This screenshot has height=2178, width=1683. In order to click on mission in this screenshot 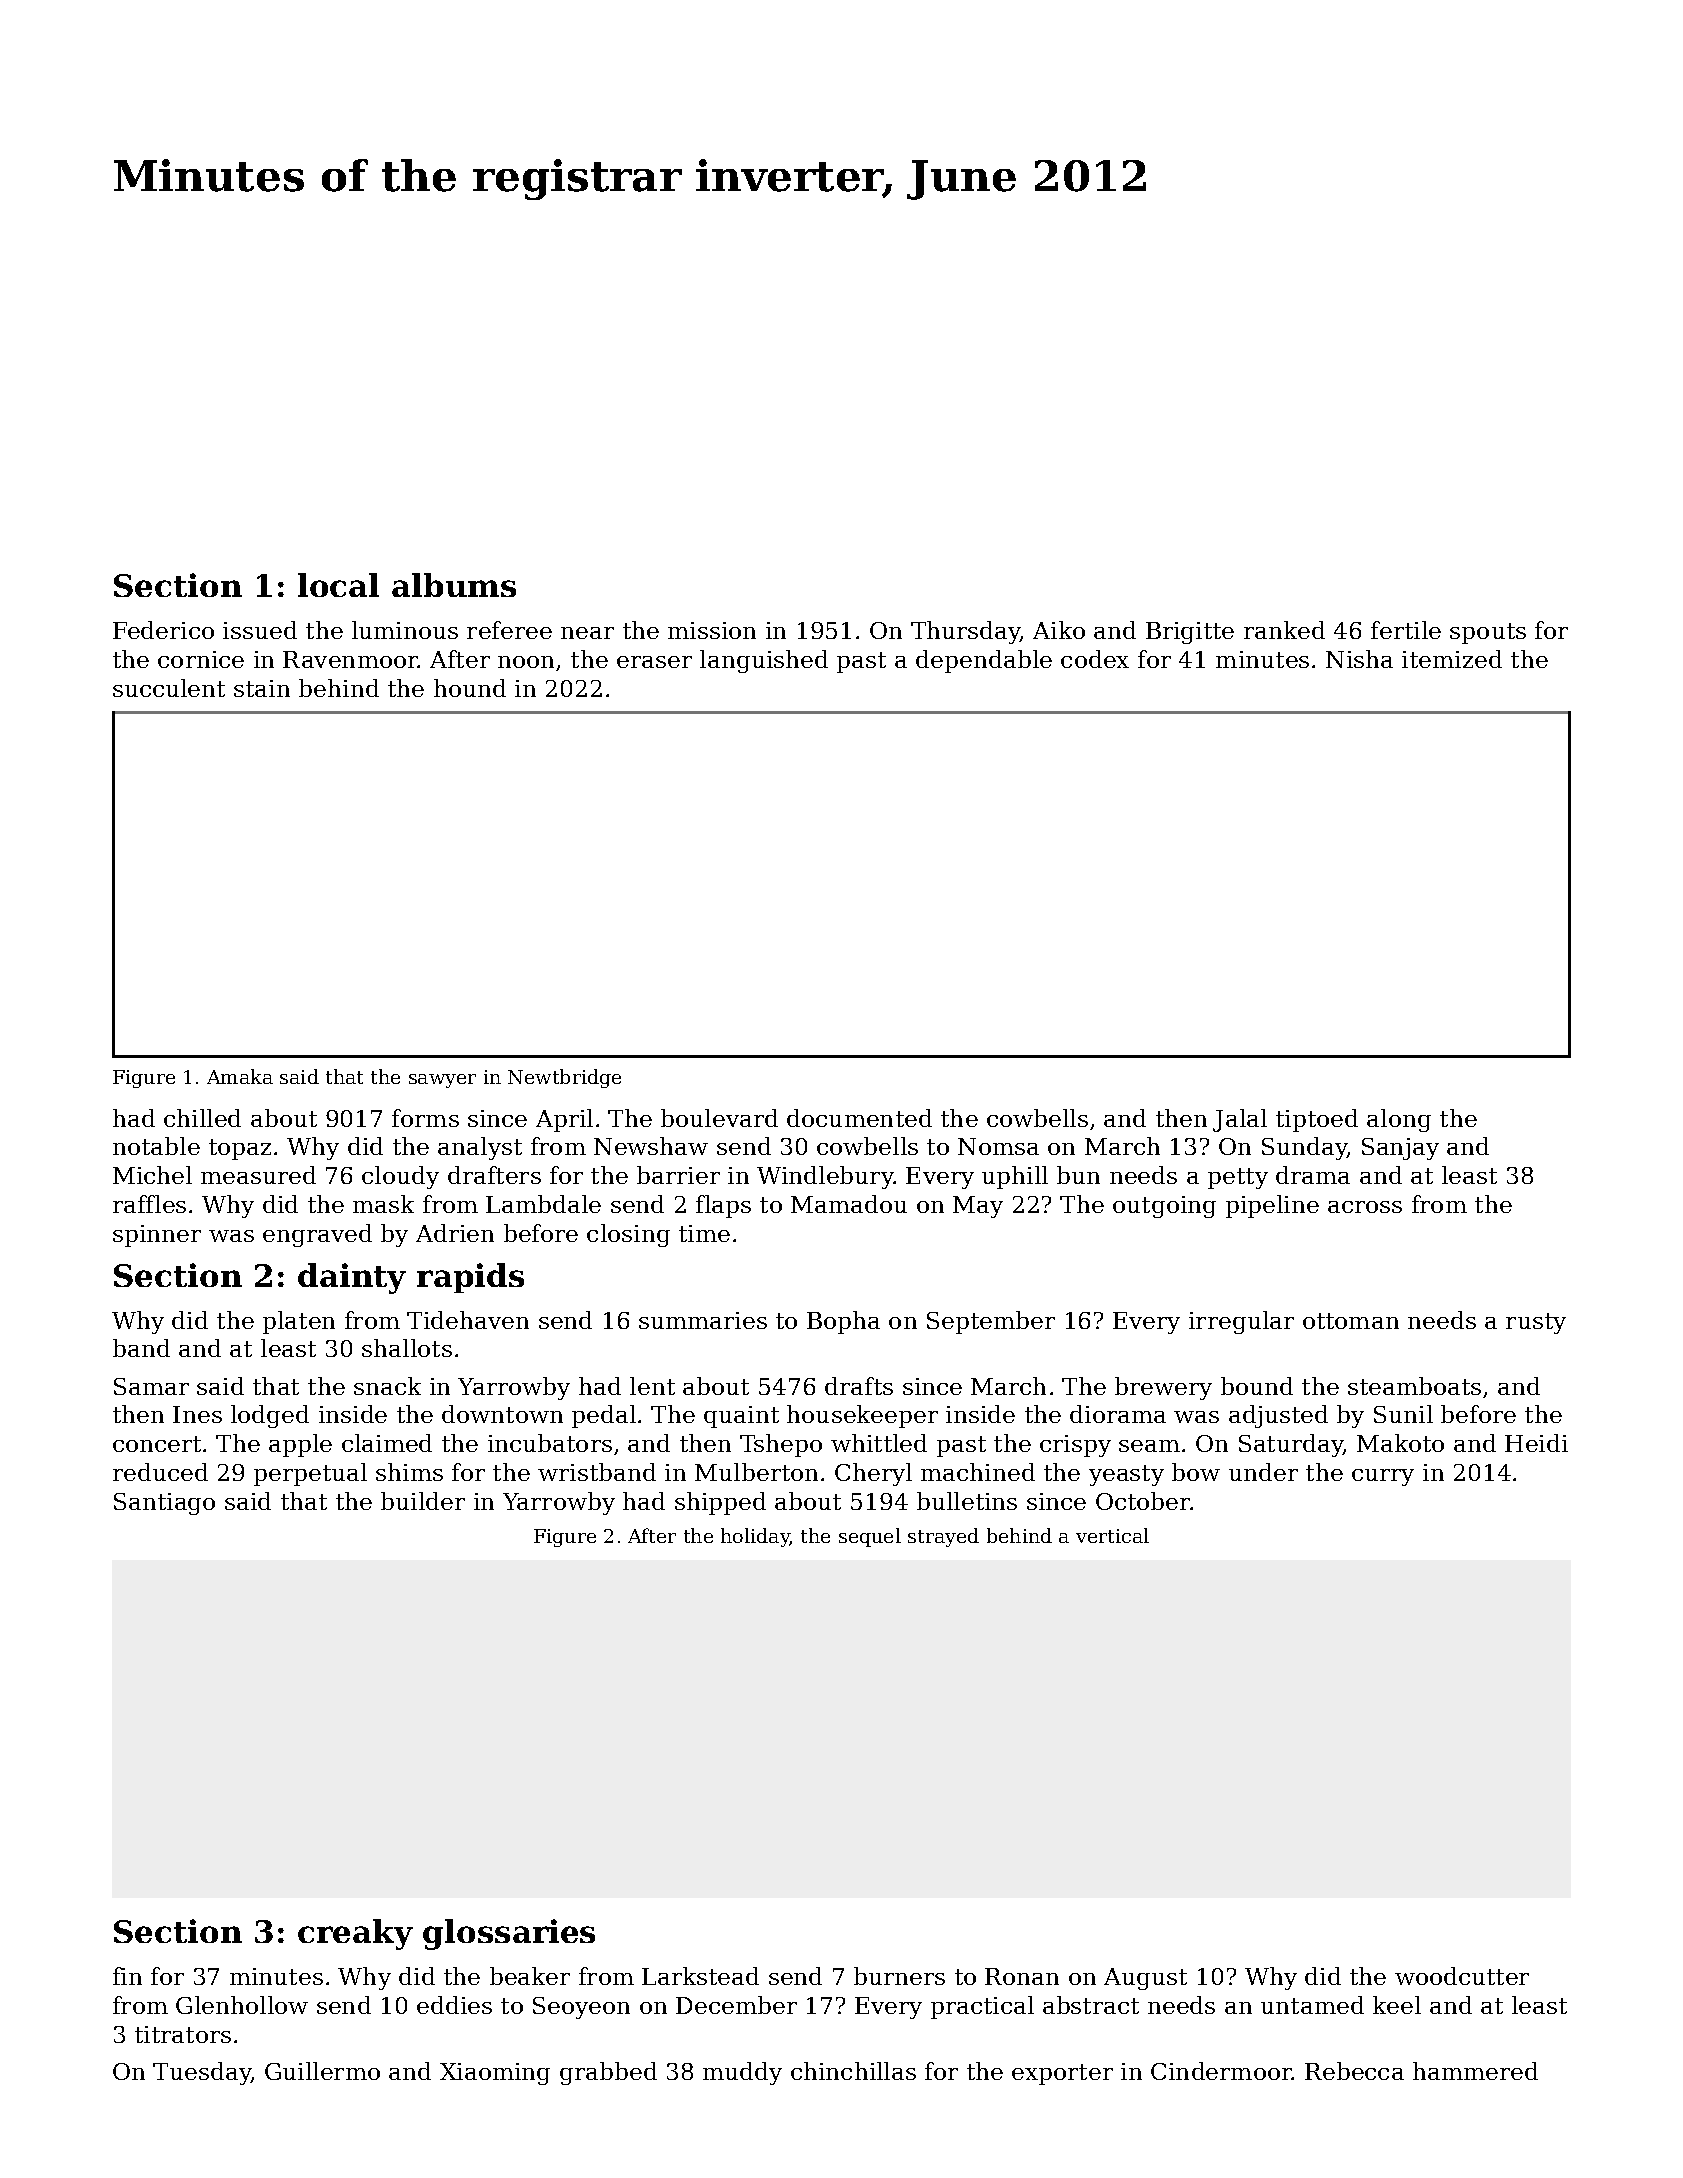, I will do `click(712, 630)`.
